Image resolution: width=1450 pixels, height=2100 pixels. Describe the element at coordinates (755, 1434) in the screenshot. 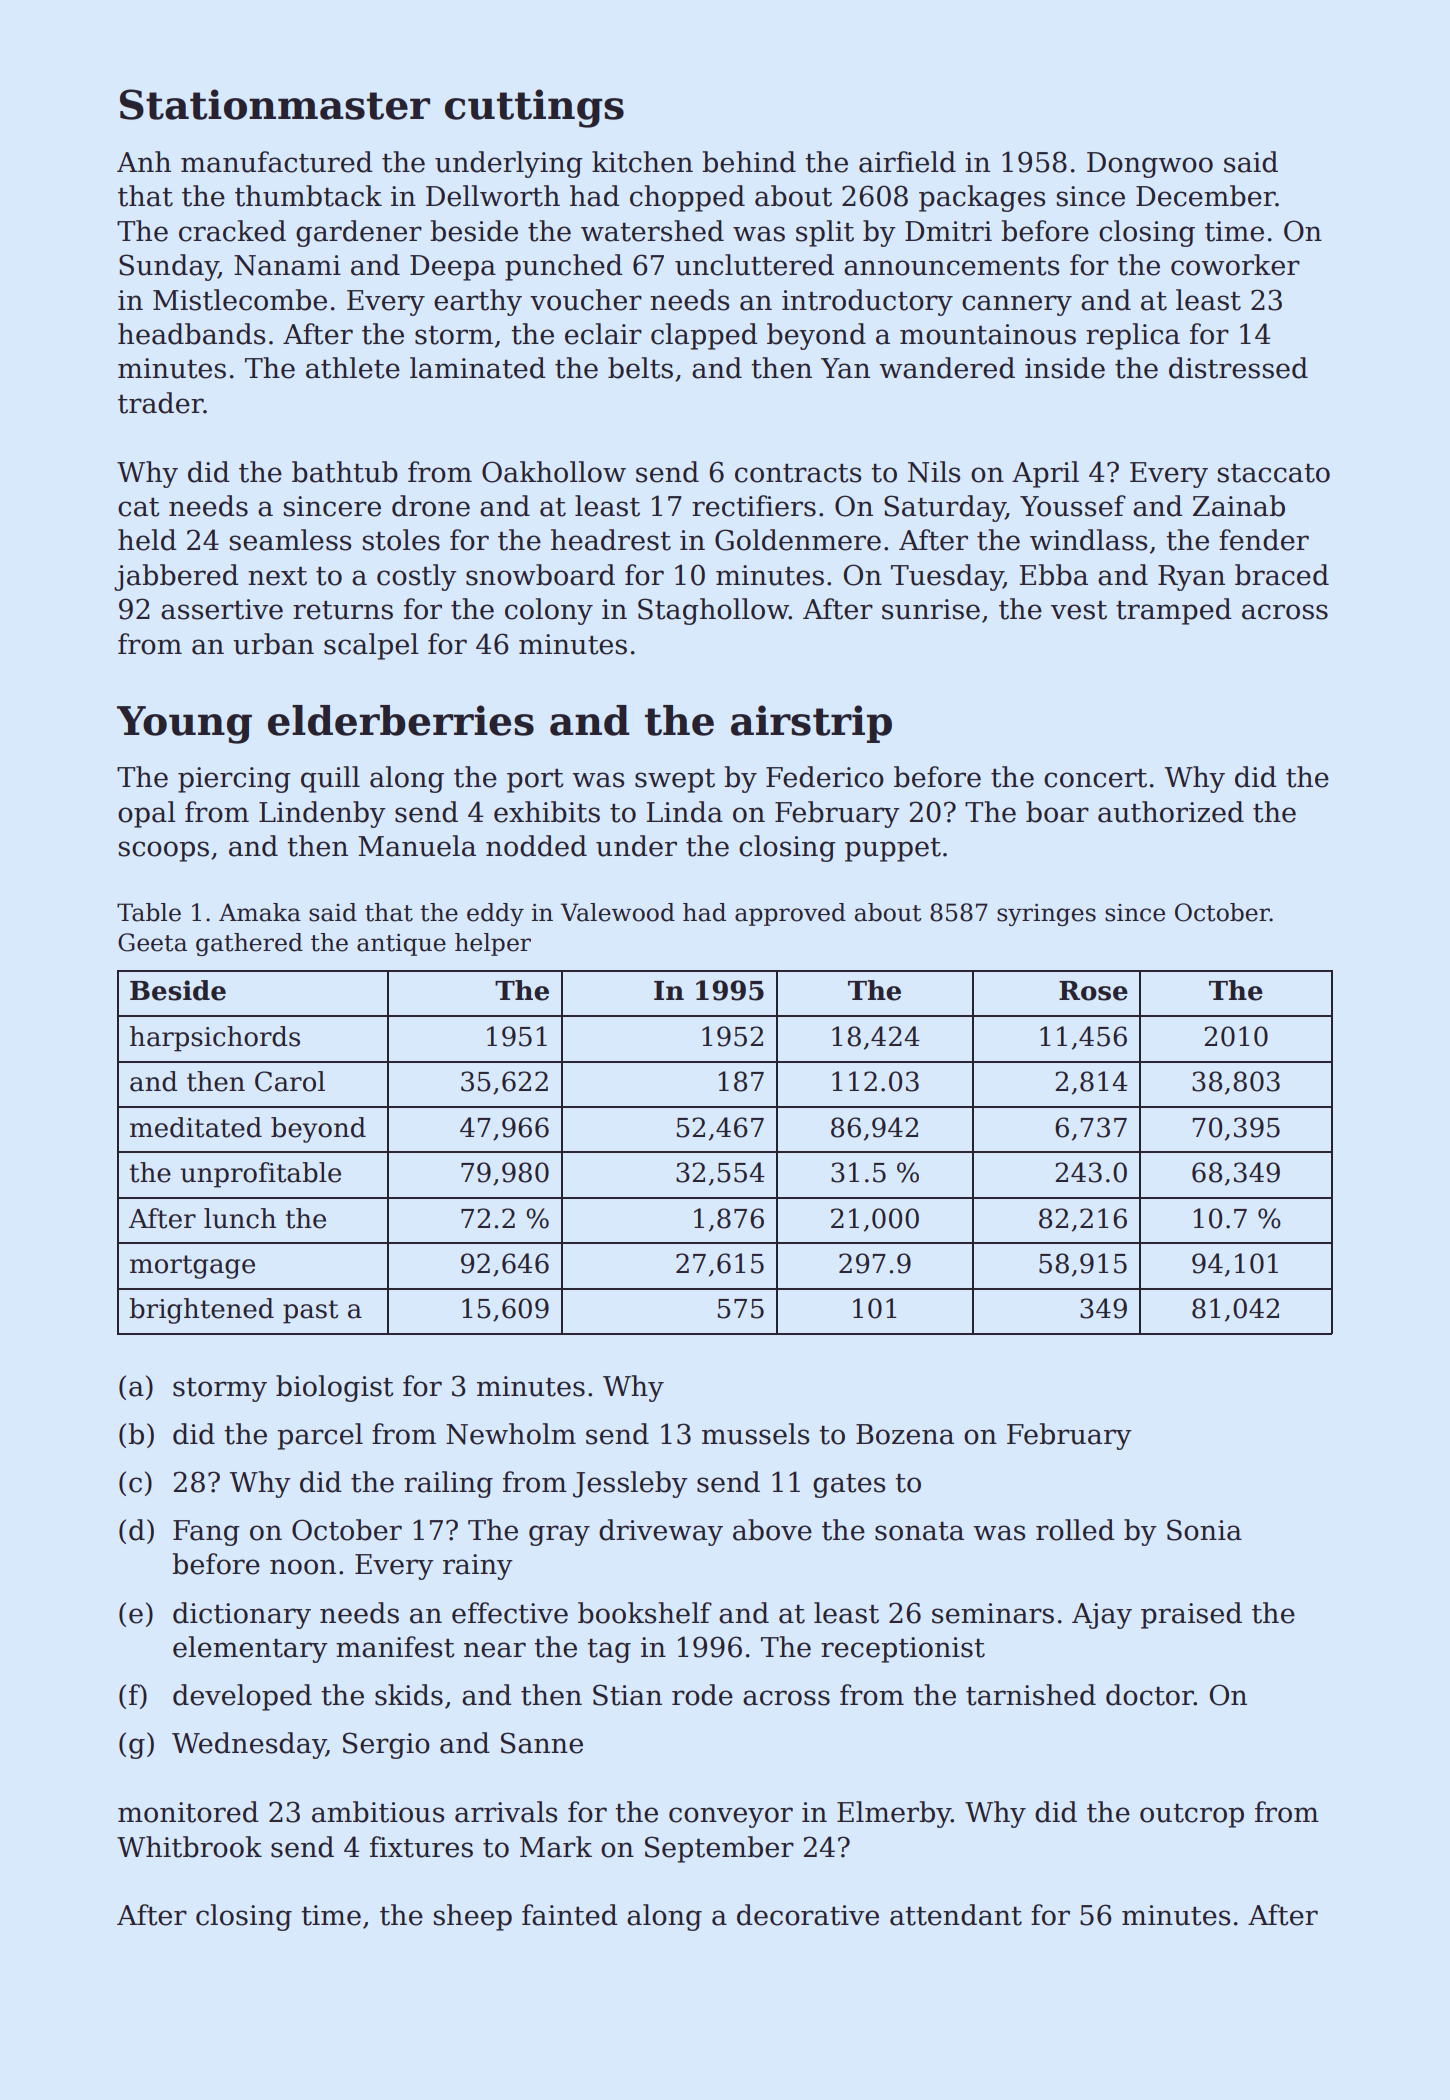

I see `mussels` at that location.
